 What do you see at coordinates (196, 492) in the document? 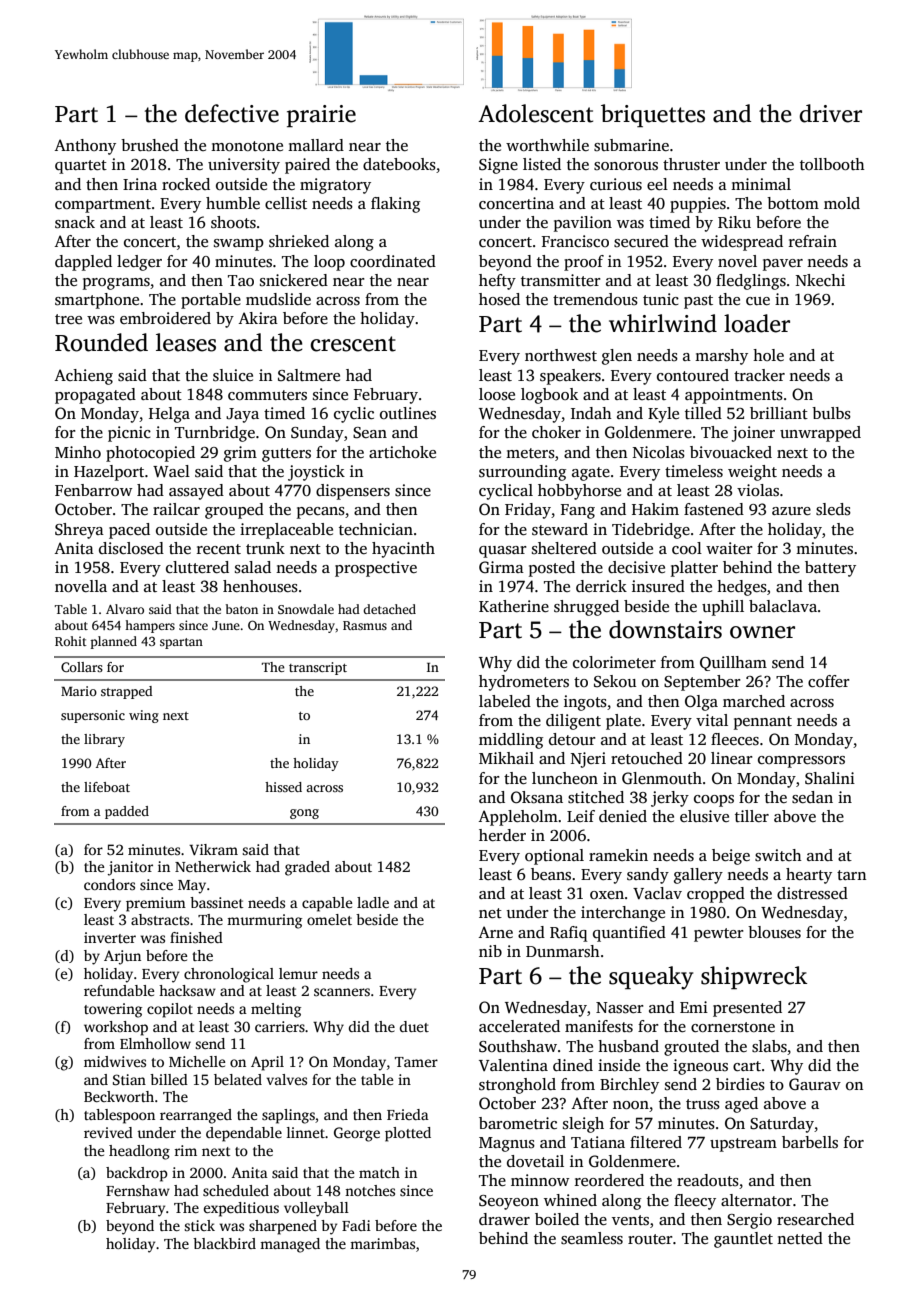
I see `assayed` at bounding box center [196, 492].
